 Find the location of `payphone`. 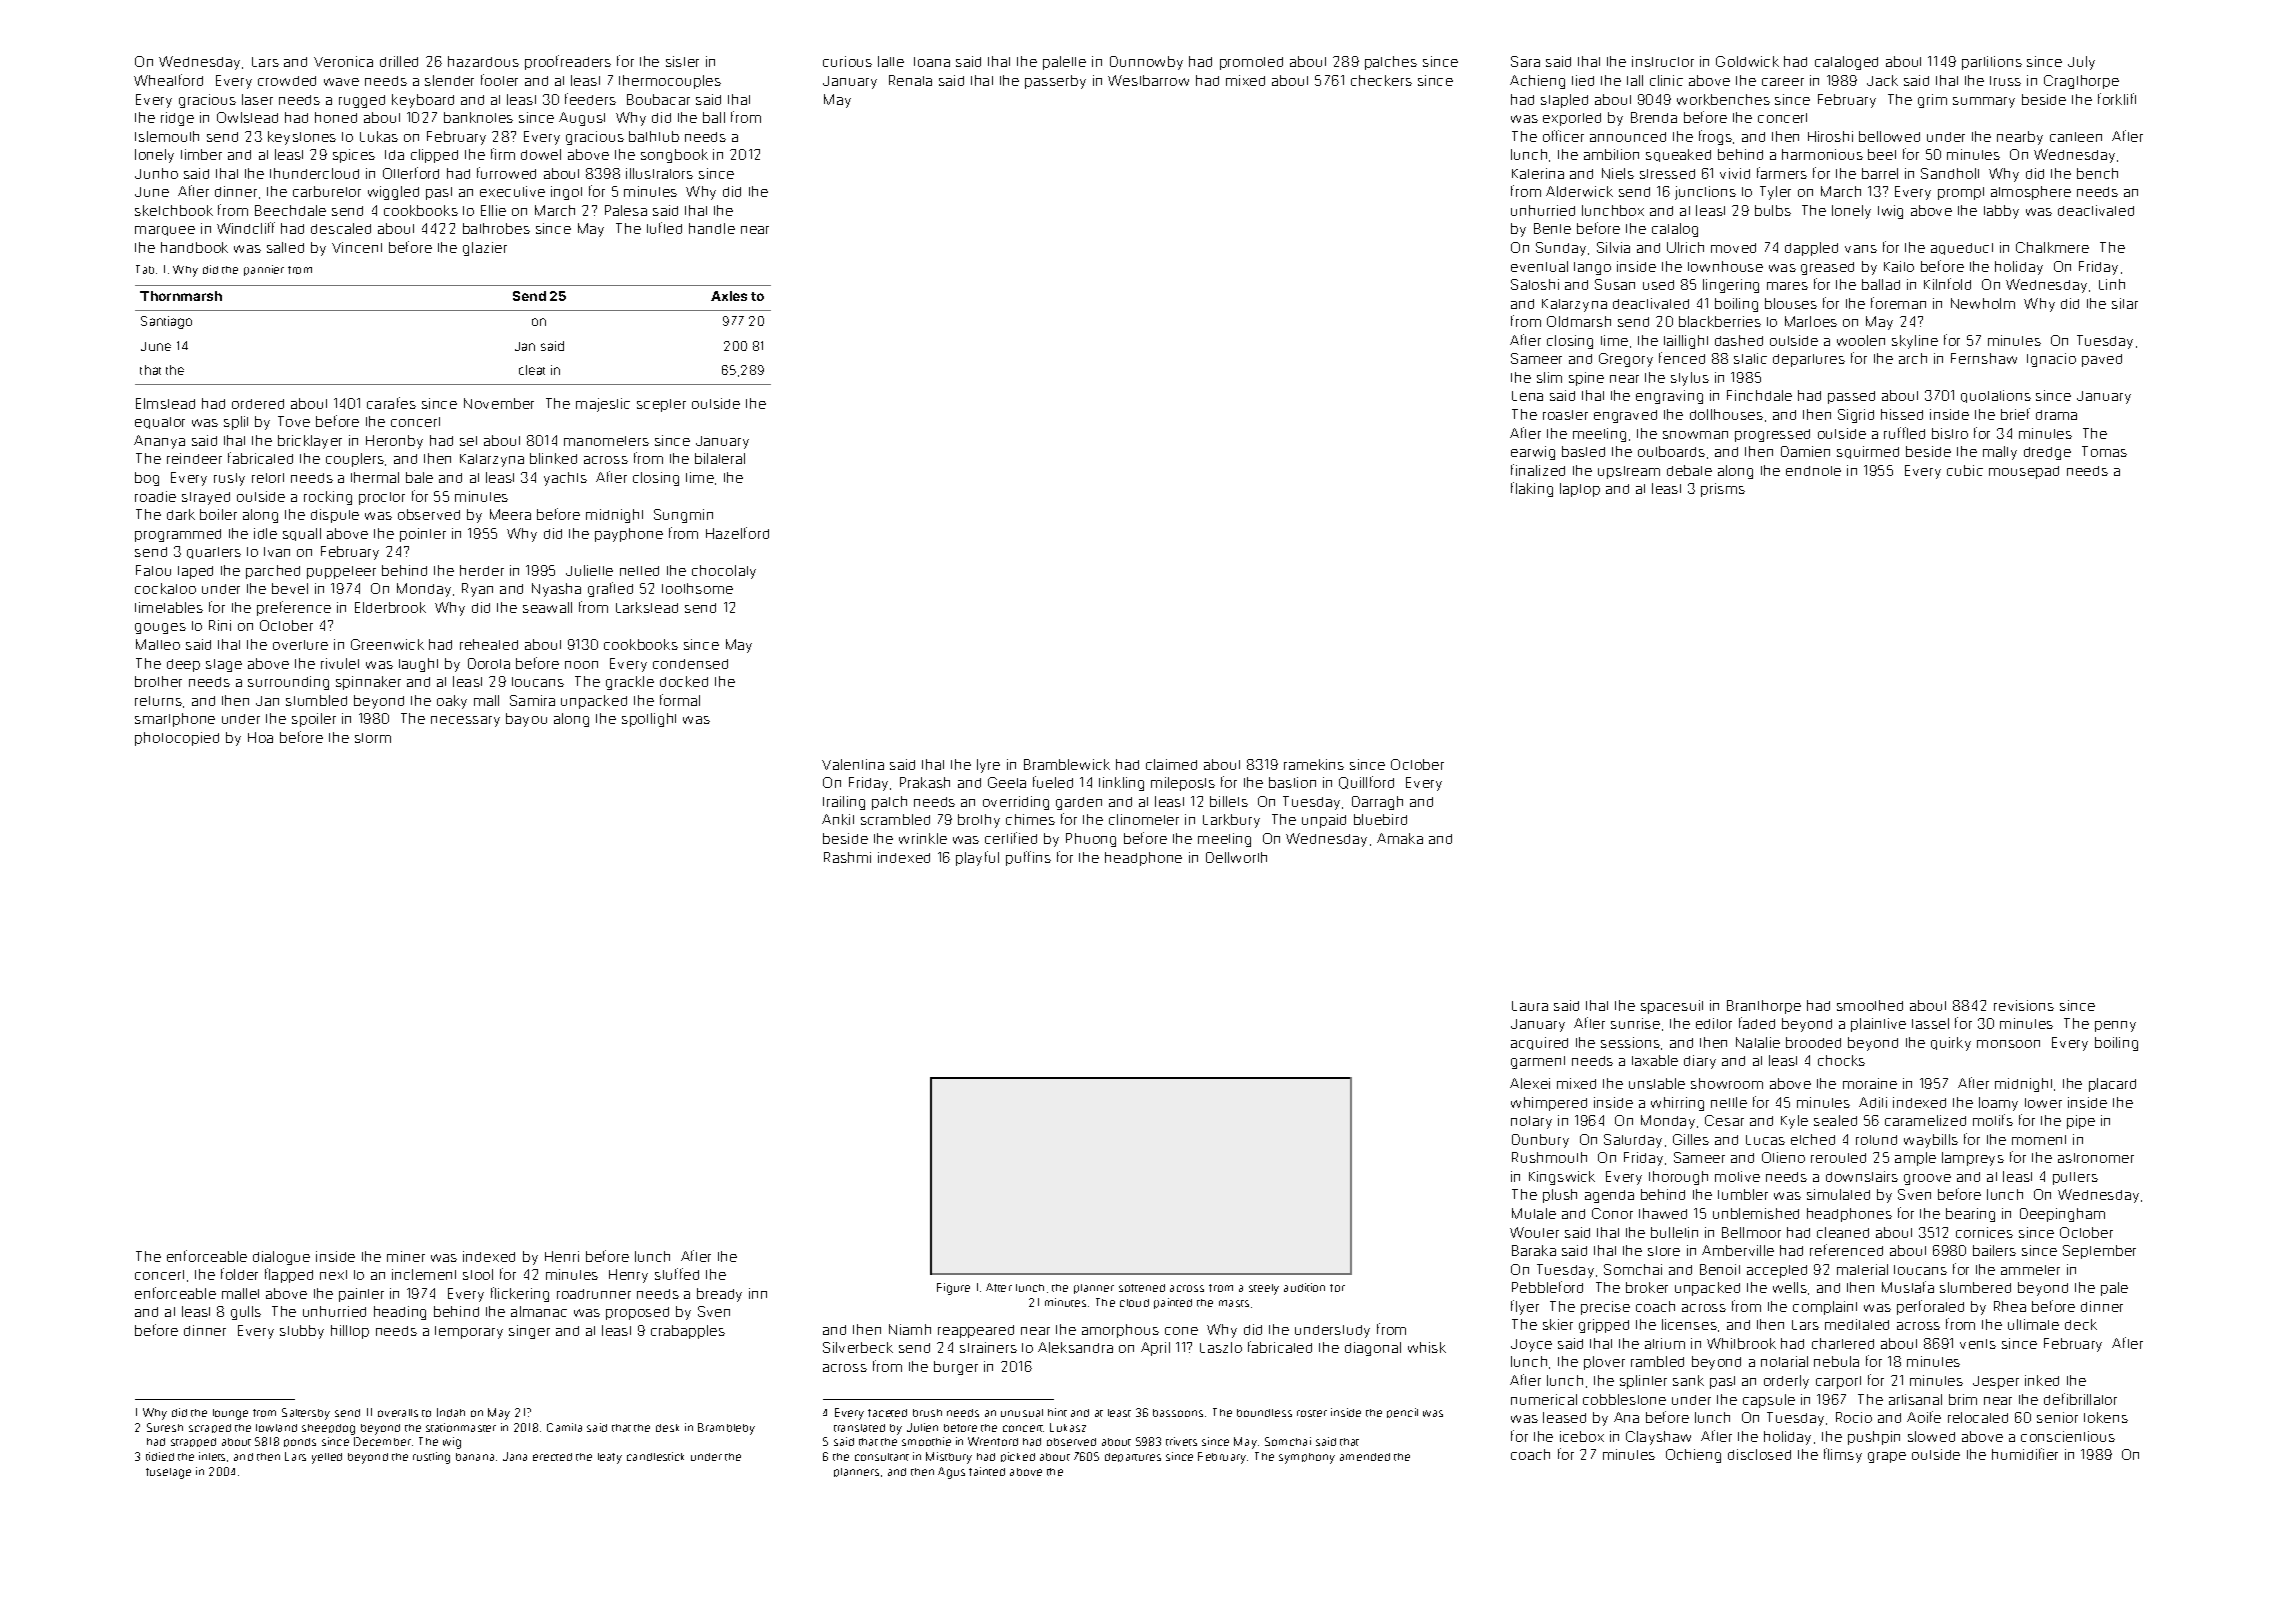

payphone is located at coordinates (629, 535).
